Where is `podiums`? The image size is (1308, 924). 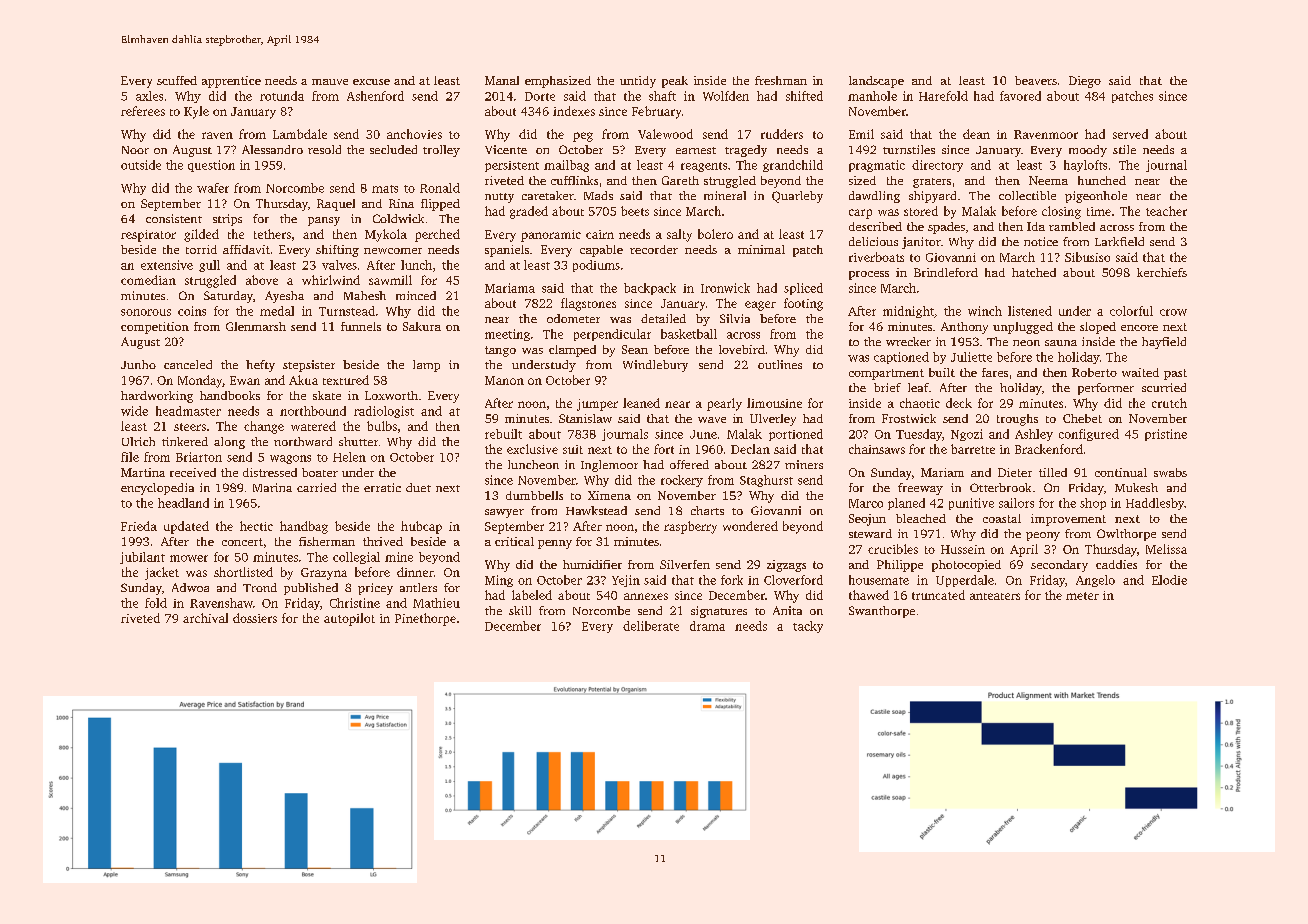
podiums is located at coordinates (596, 266).
